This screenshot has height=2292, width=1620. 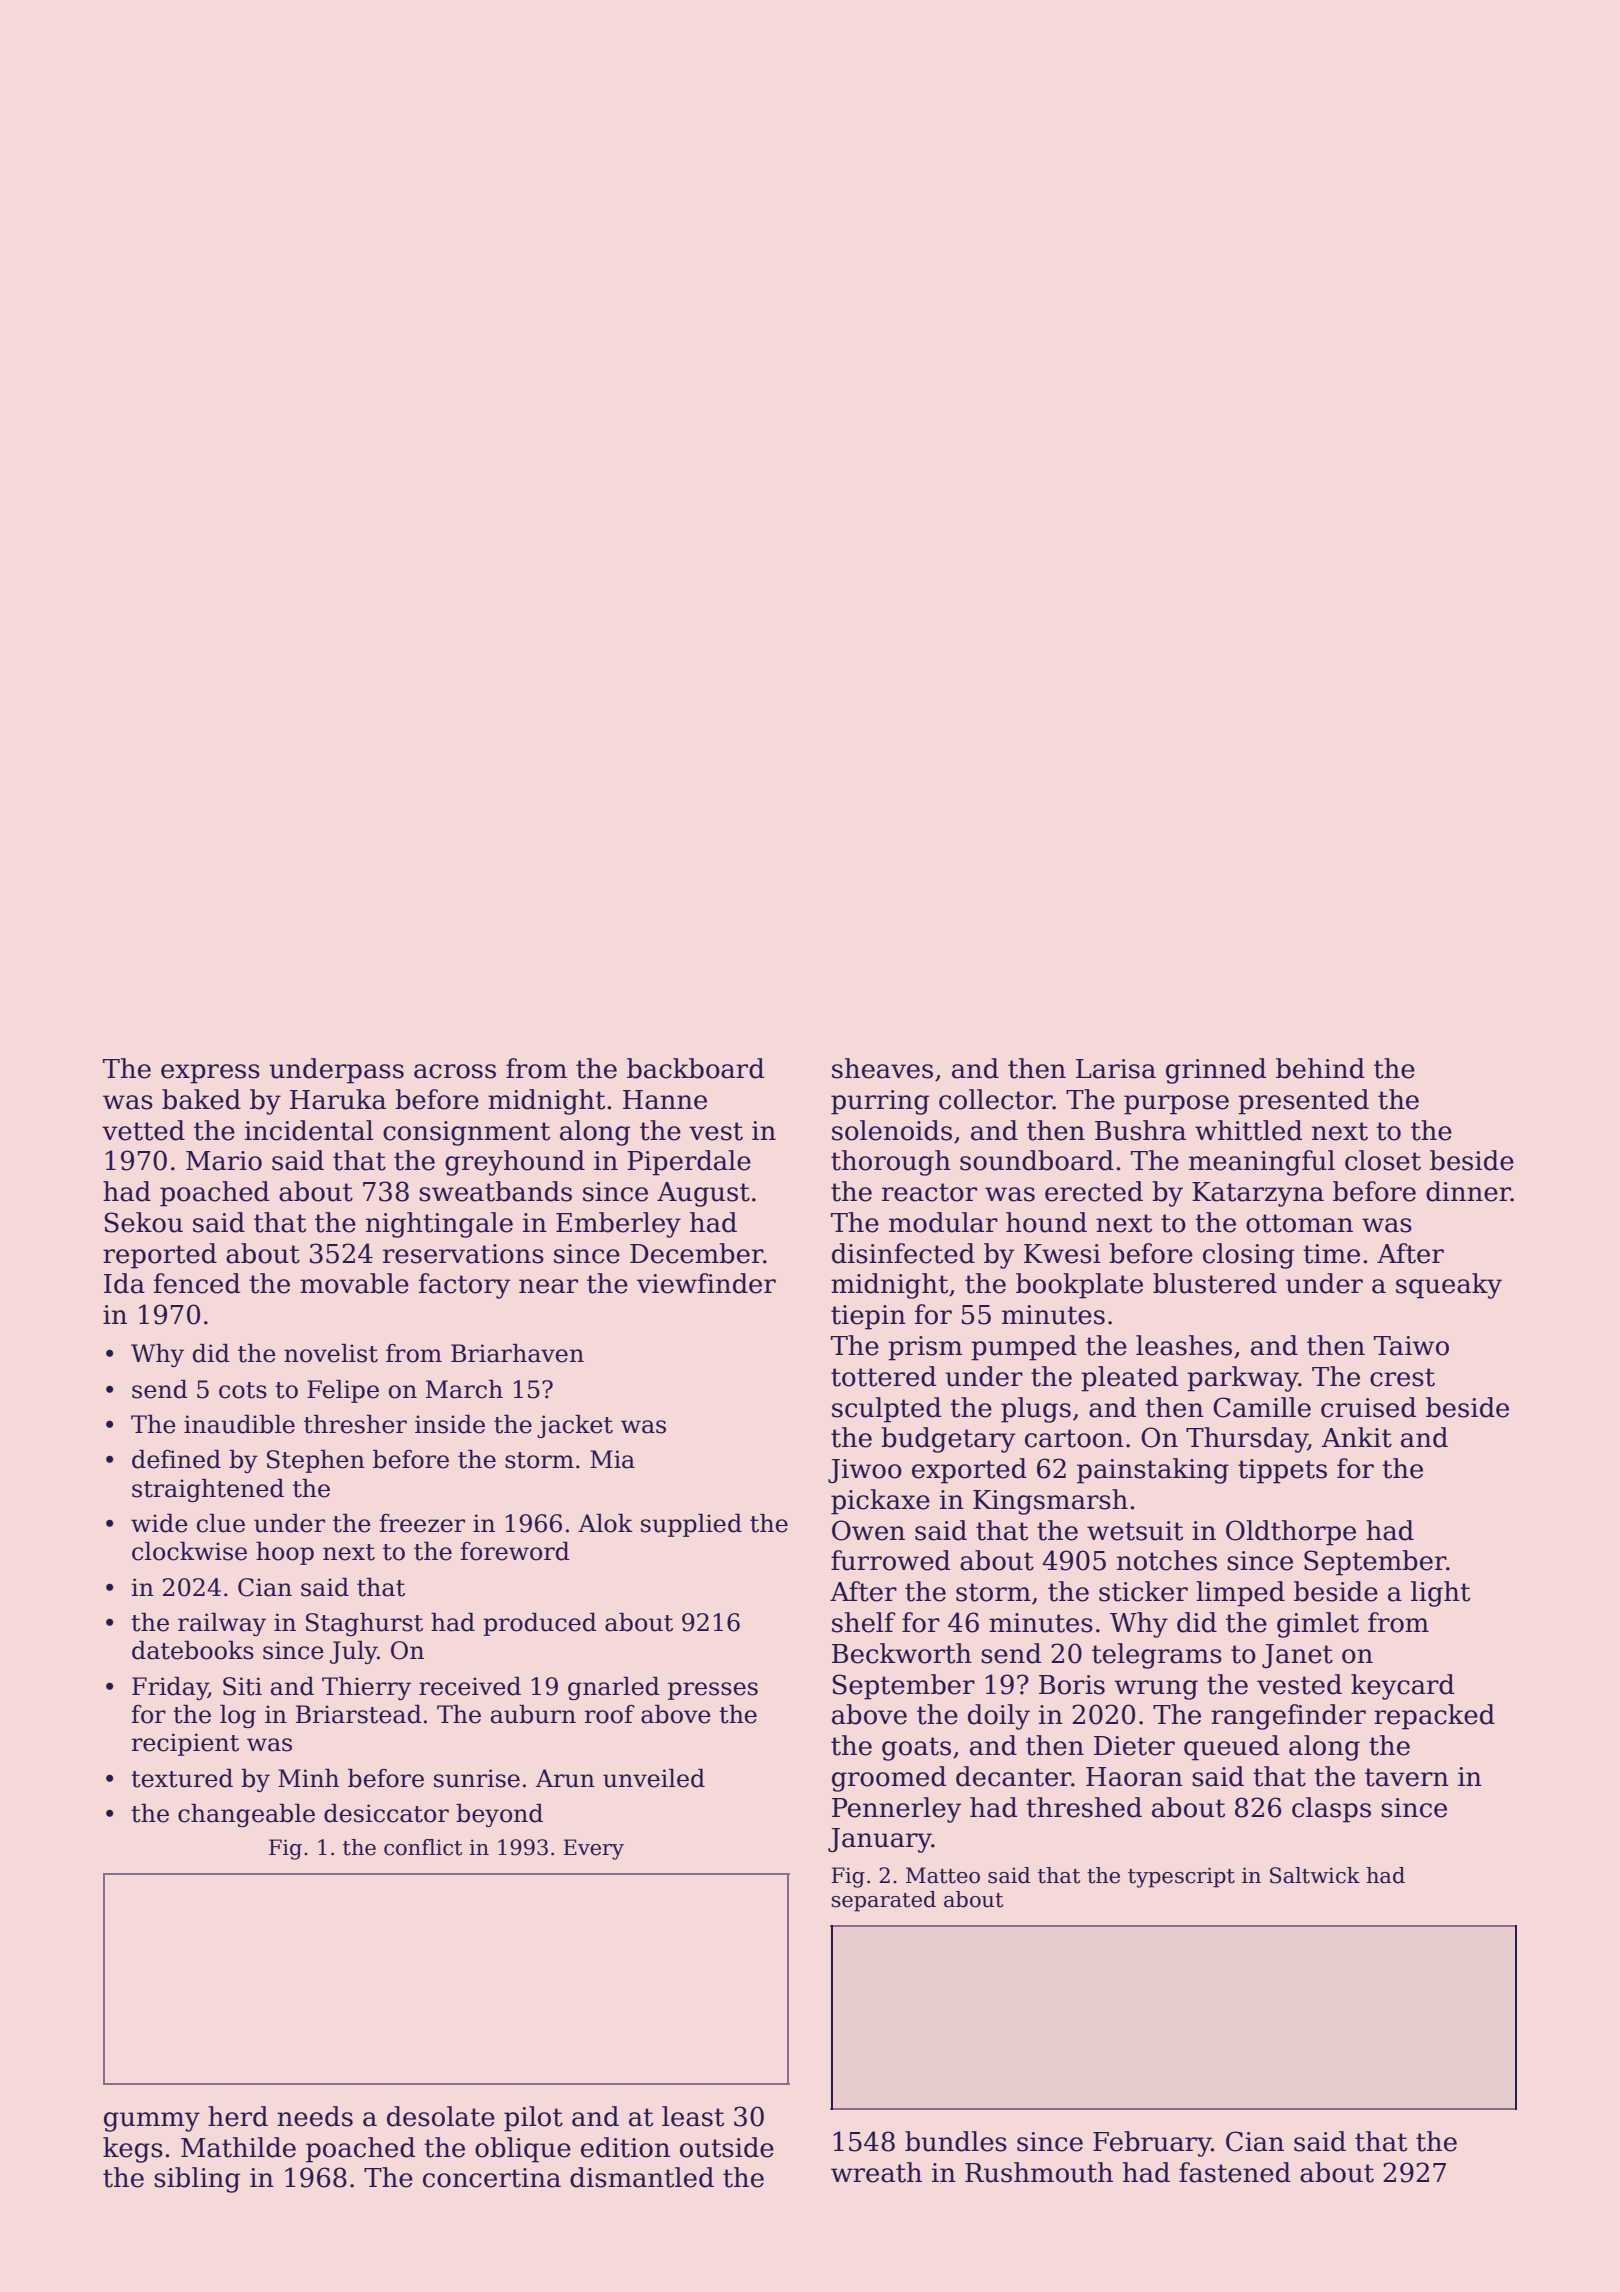 What do you see at coordinates (515, 1551) in the screenshot?
I see `foreword` at bounding box center [515, 1551].
